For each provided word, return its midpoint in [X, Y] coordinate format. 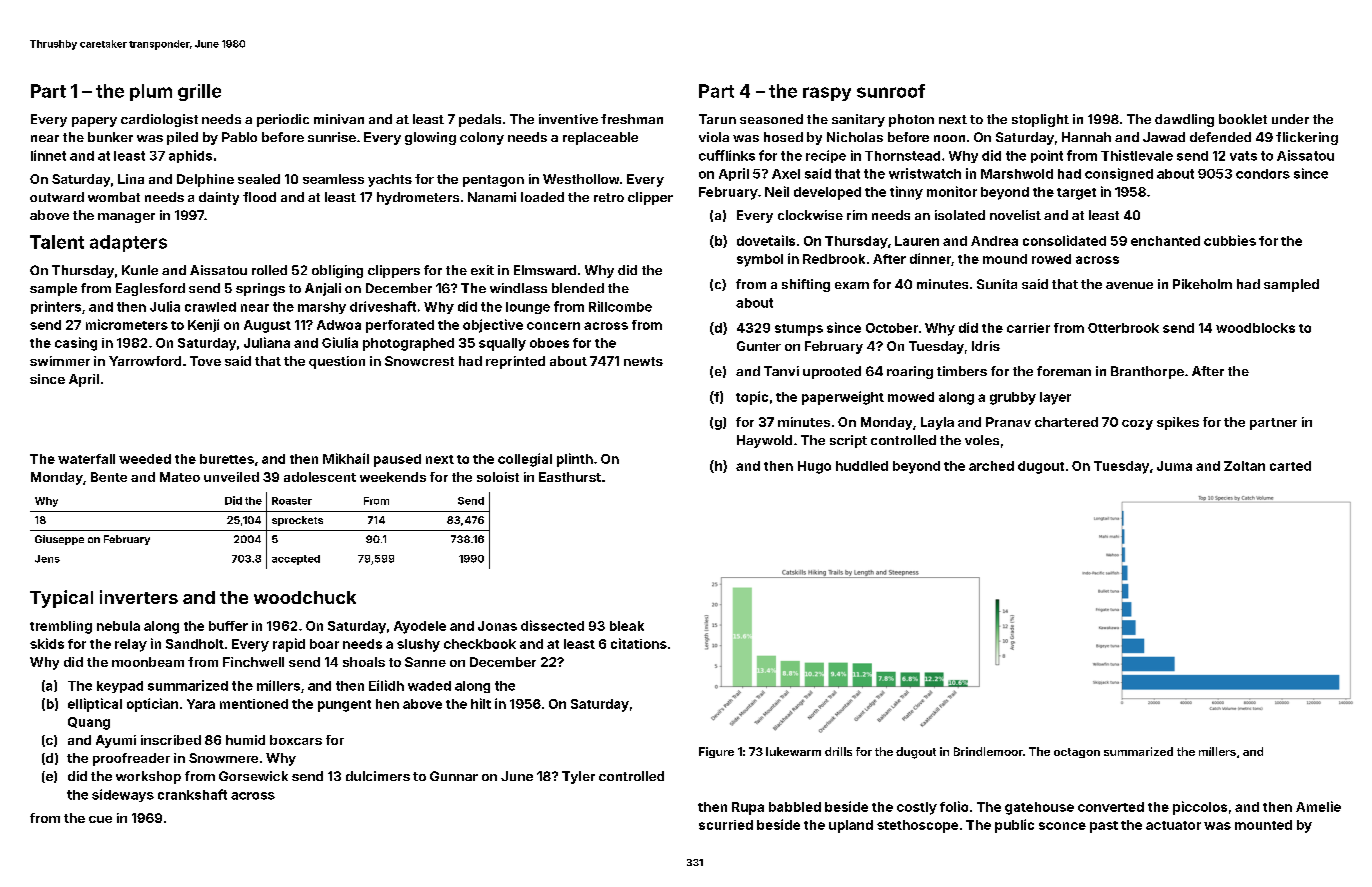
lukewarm [793, 751]
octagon [1077, 753]
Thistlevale [1137, 155]
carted [1290, 466]
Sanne [425, 662]
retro [609, 197]
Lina [131, 179]
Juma [1174, 466]
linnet [48, 155]
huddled [862, 466]
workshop [148, 777]
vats [1243, 156]
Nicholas [855, 137]
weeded [145, 459]
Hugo [814, 467]
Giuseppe [59, 540]
